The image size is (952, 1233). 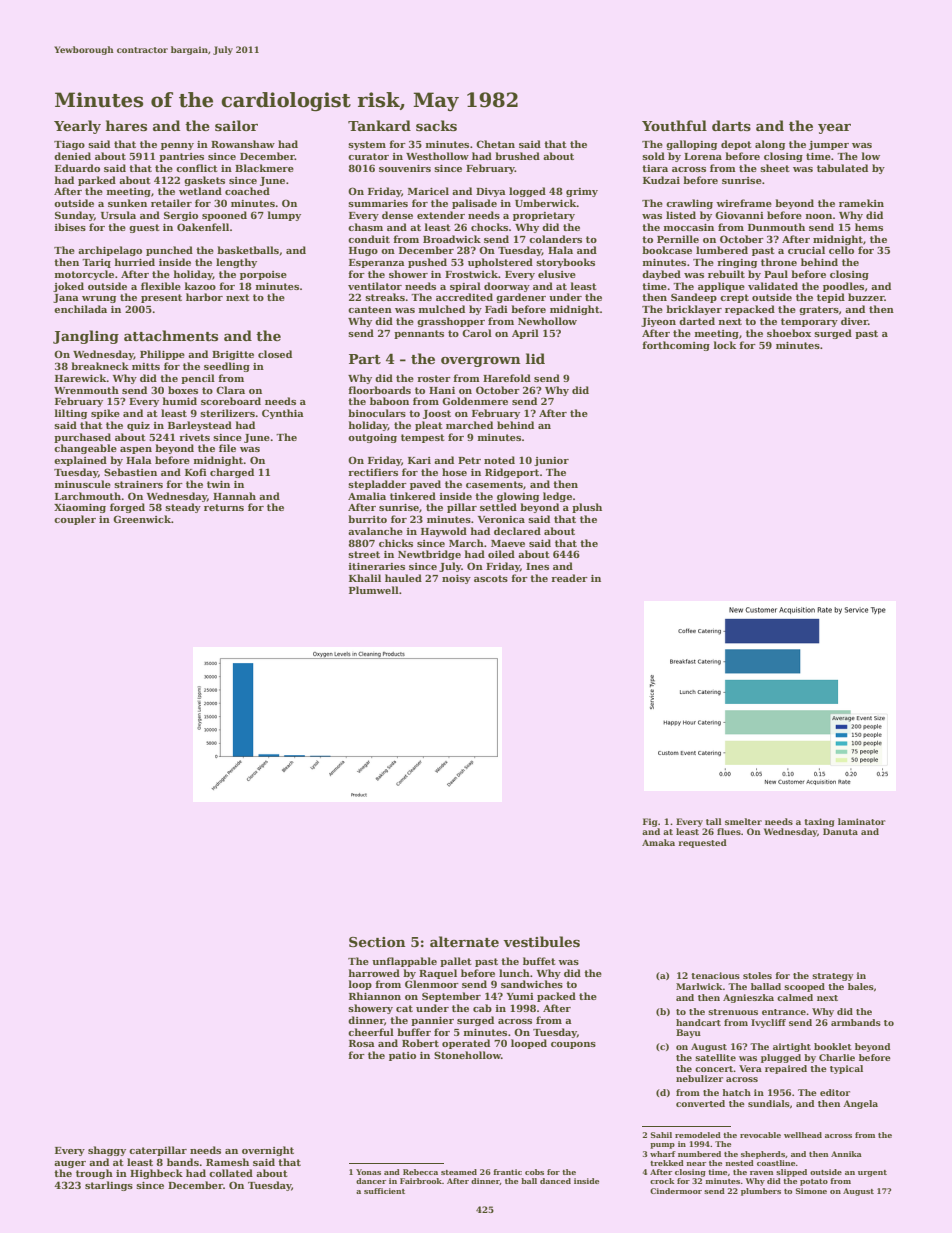 What do you see at coordinates (263, 275) in the screenshot?
I see `porpoise` at bounding box center [263, 275].
